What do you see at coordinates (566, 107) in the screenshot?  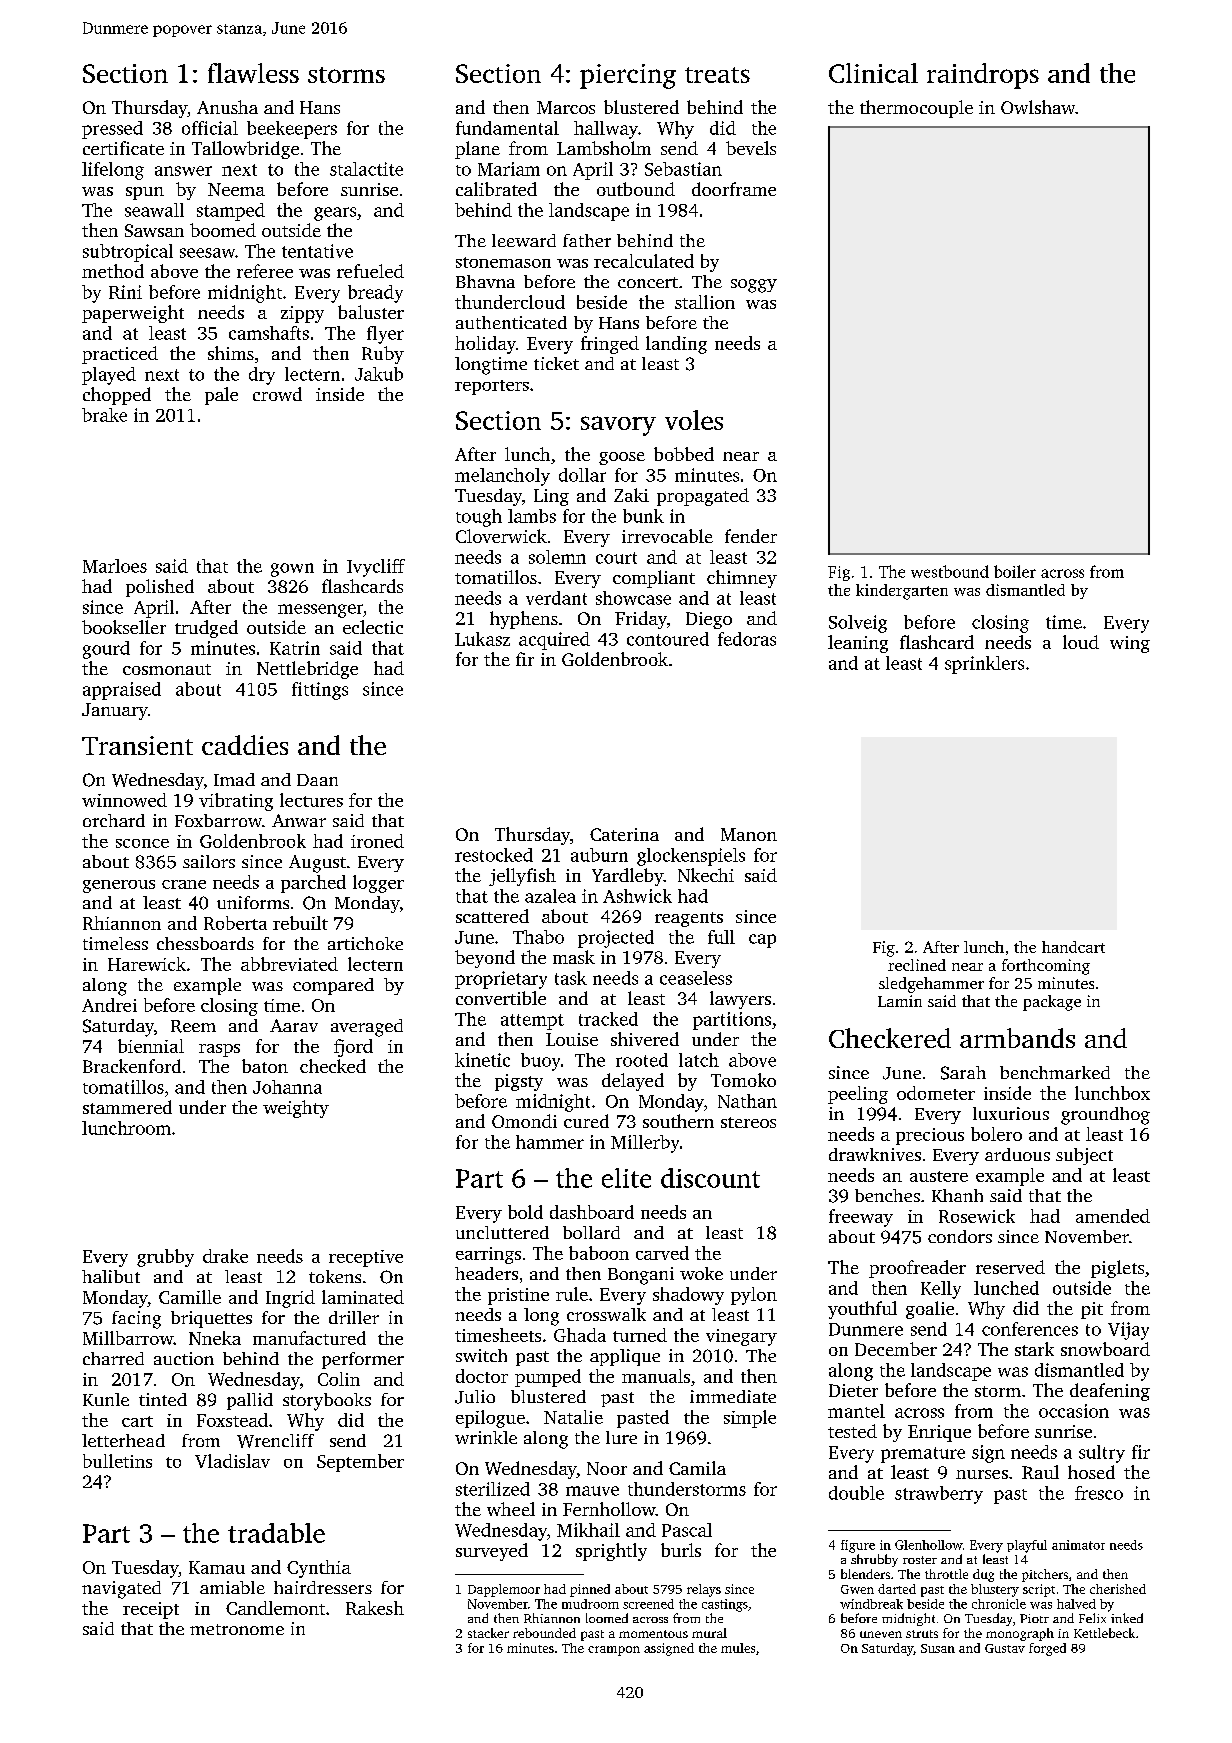 I see `Marcos` at bounding box center [566, 107].
